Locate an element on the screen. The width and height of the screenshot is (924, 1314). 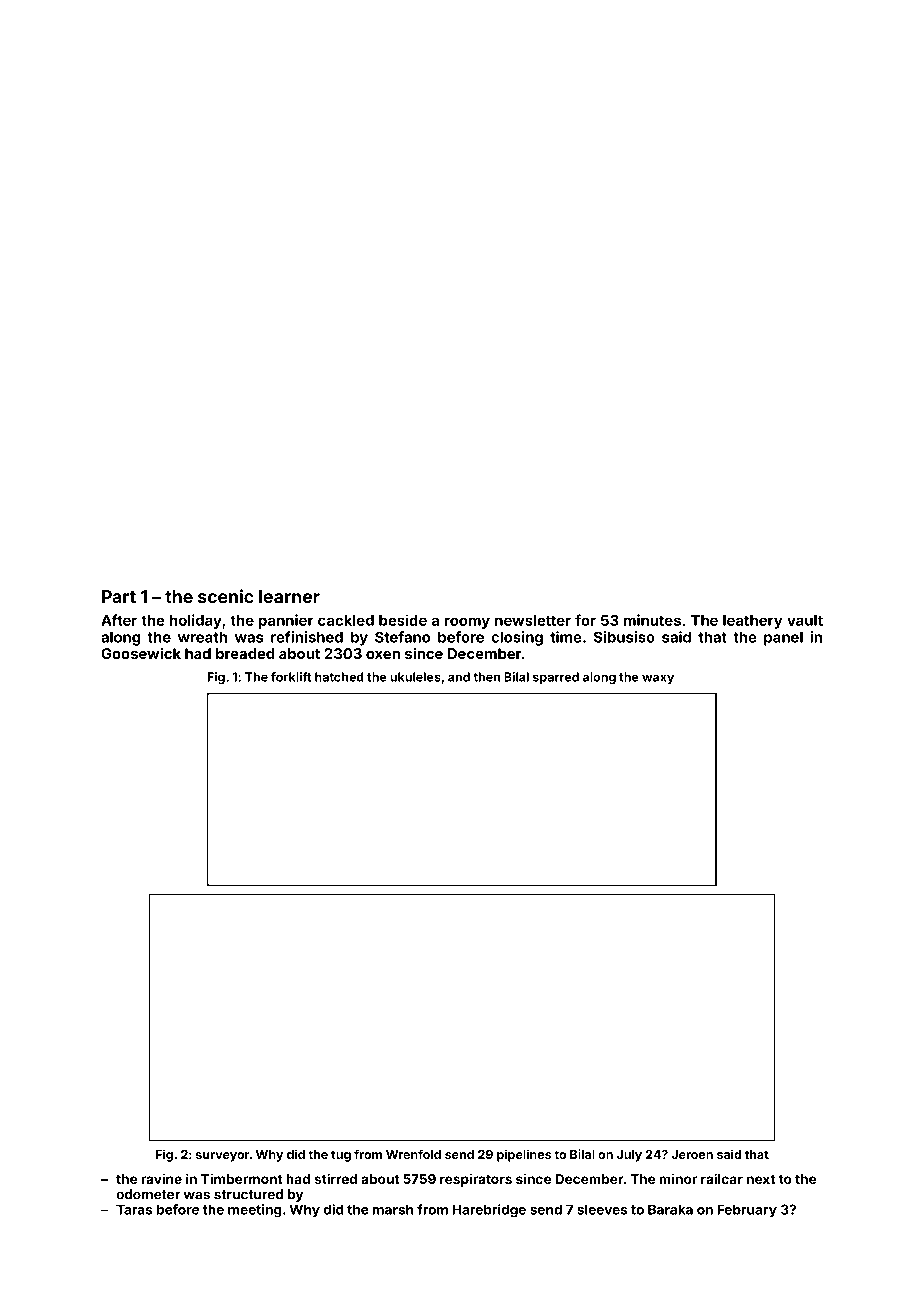
waxy is located at coordinates (658, 679).
